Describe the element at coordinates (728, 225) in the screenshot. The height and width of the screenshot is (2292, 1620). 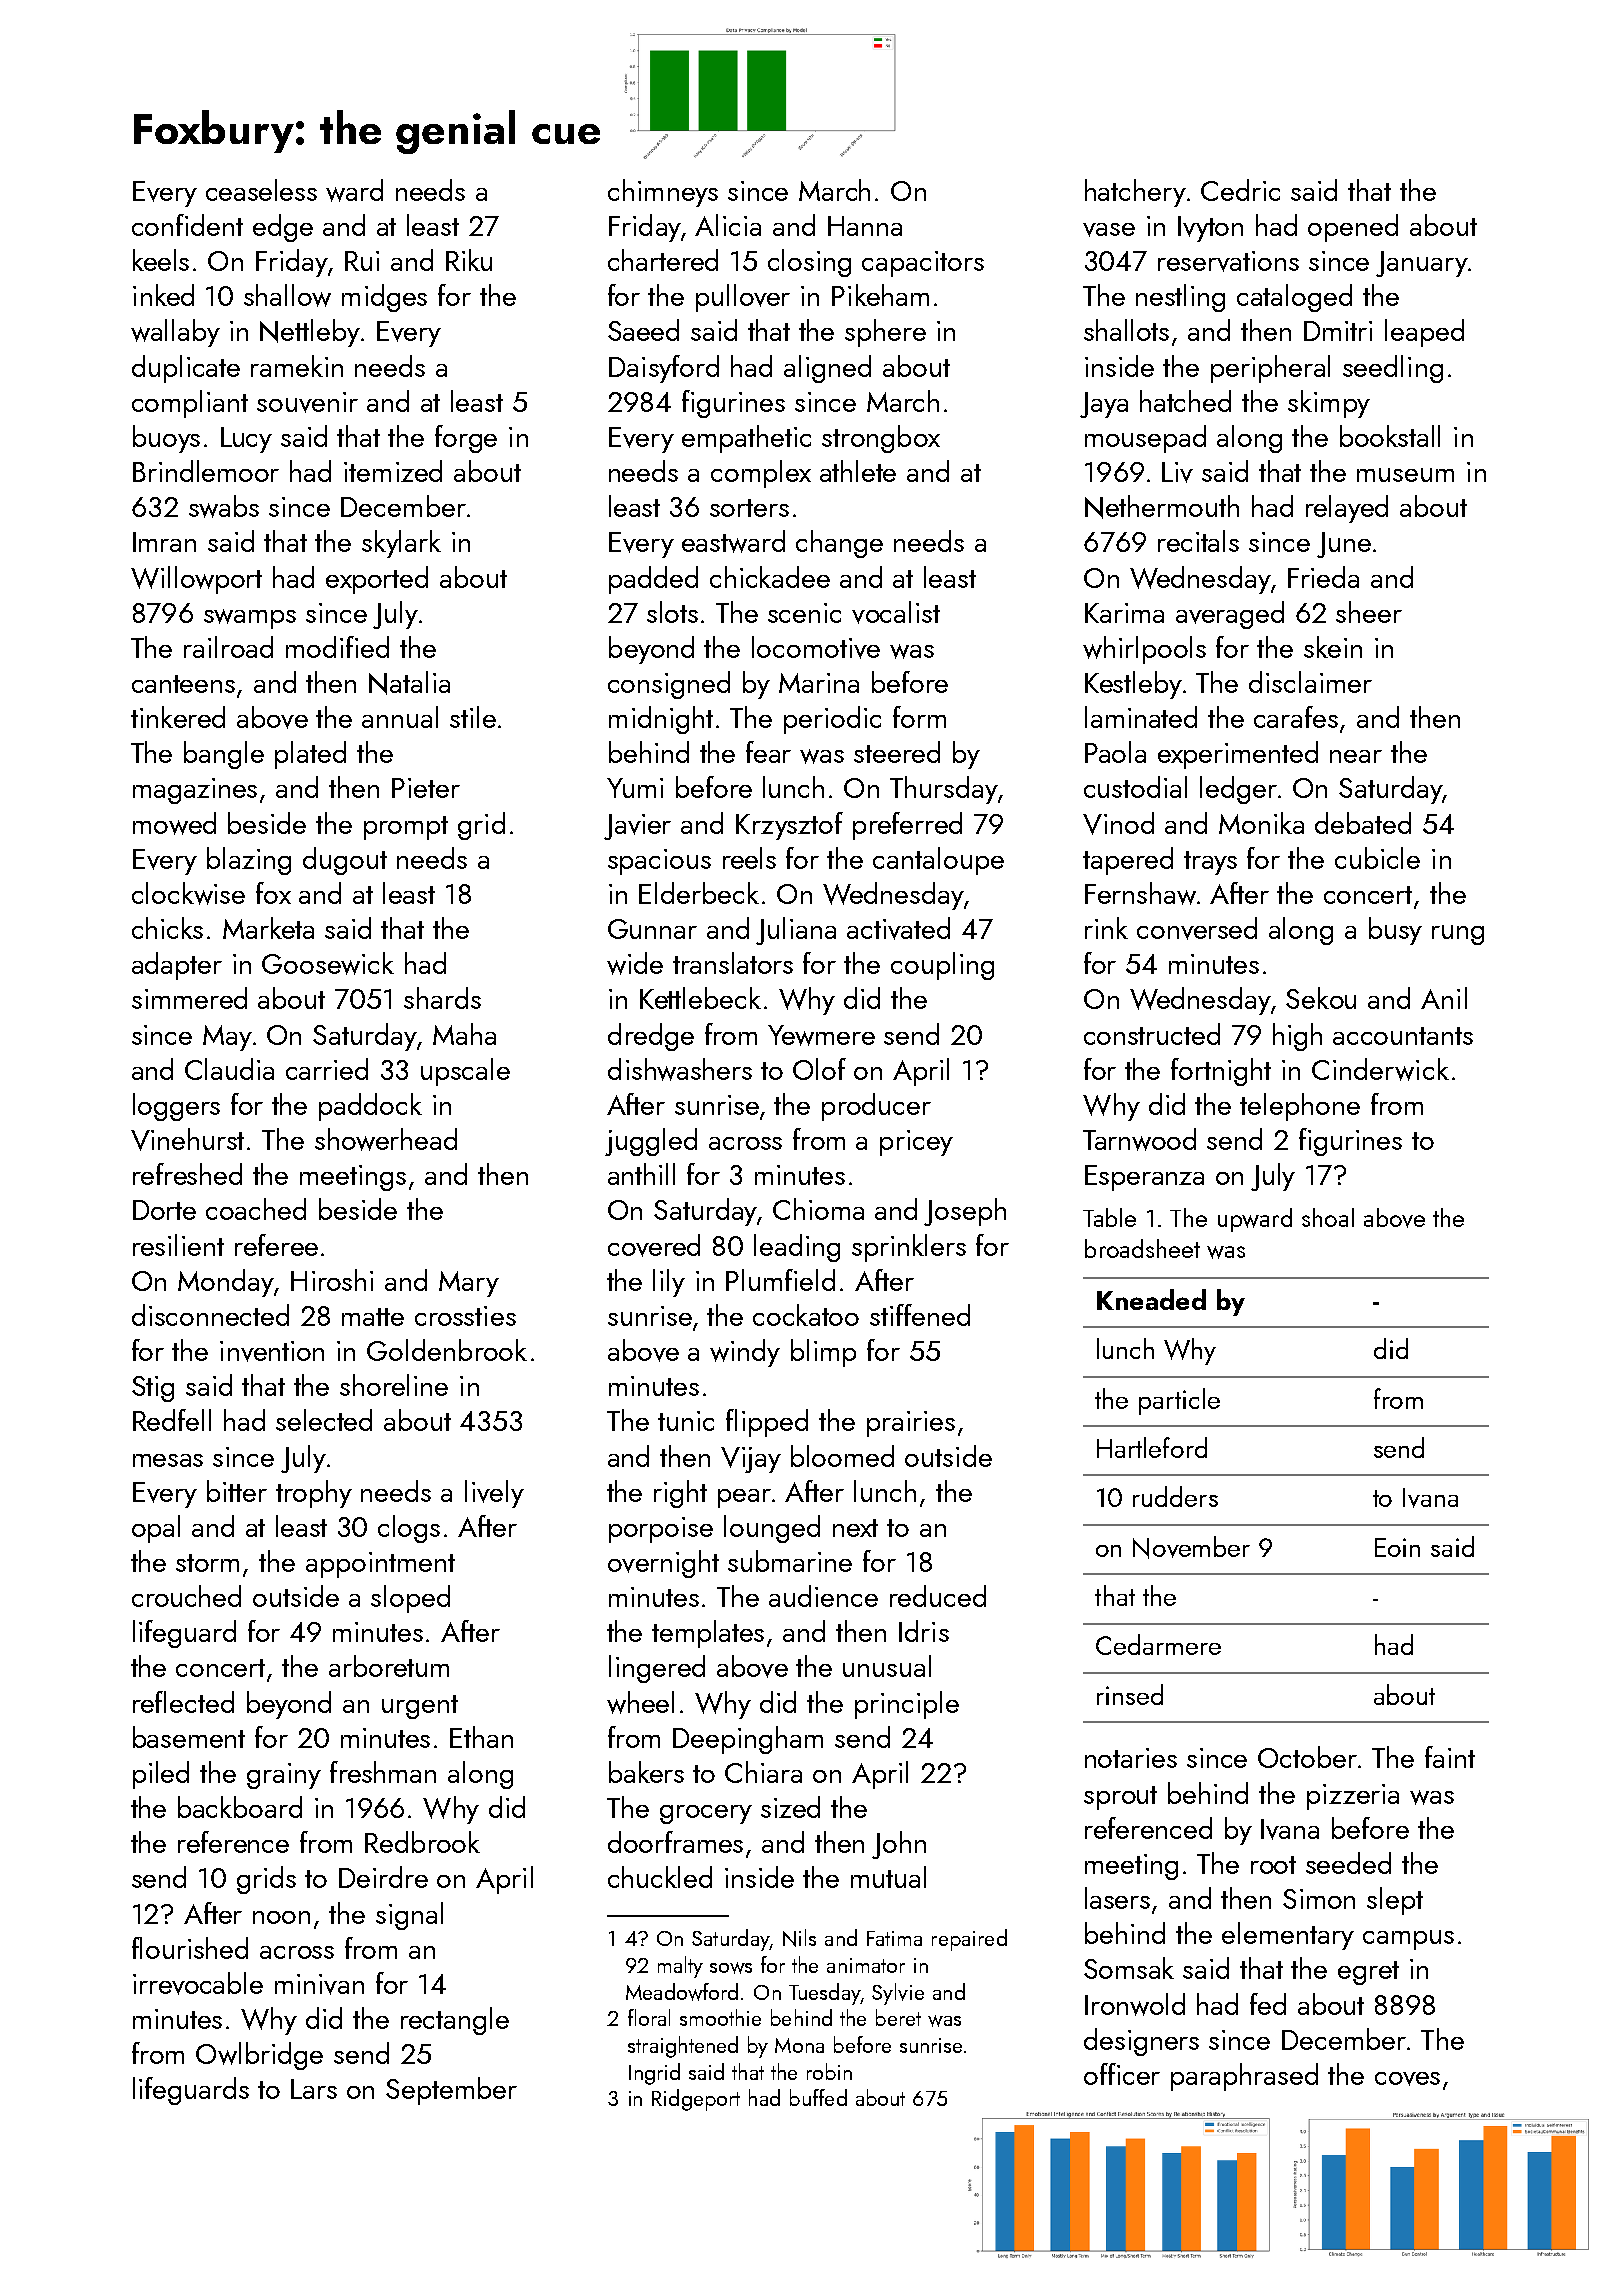
I see `Alicia` at that location.
